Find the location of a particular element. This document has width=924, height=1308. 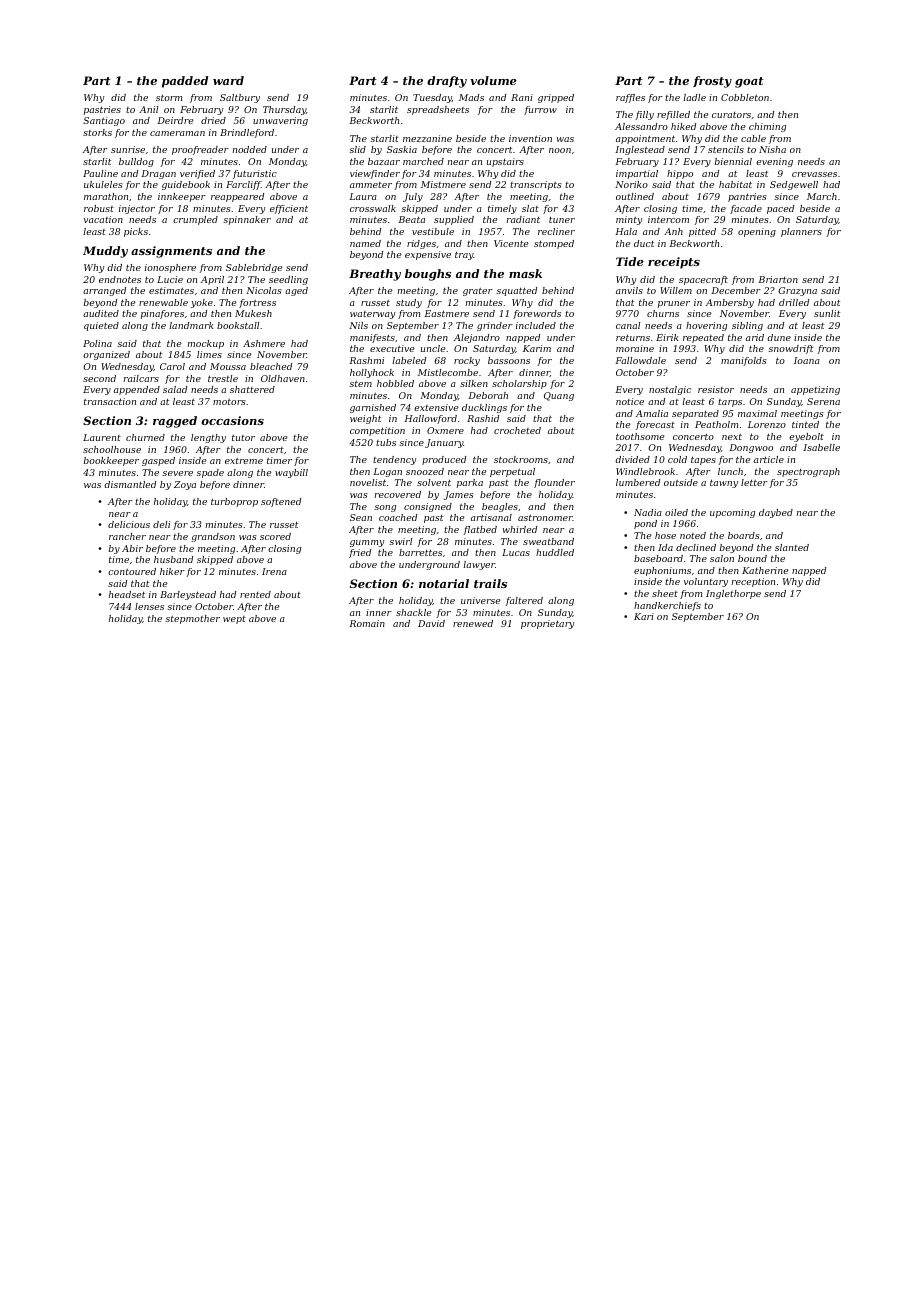

drafty is located at coordinates (447, 82).
